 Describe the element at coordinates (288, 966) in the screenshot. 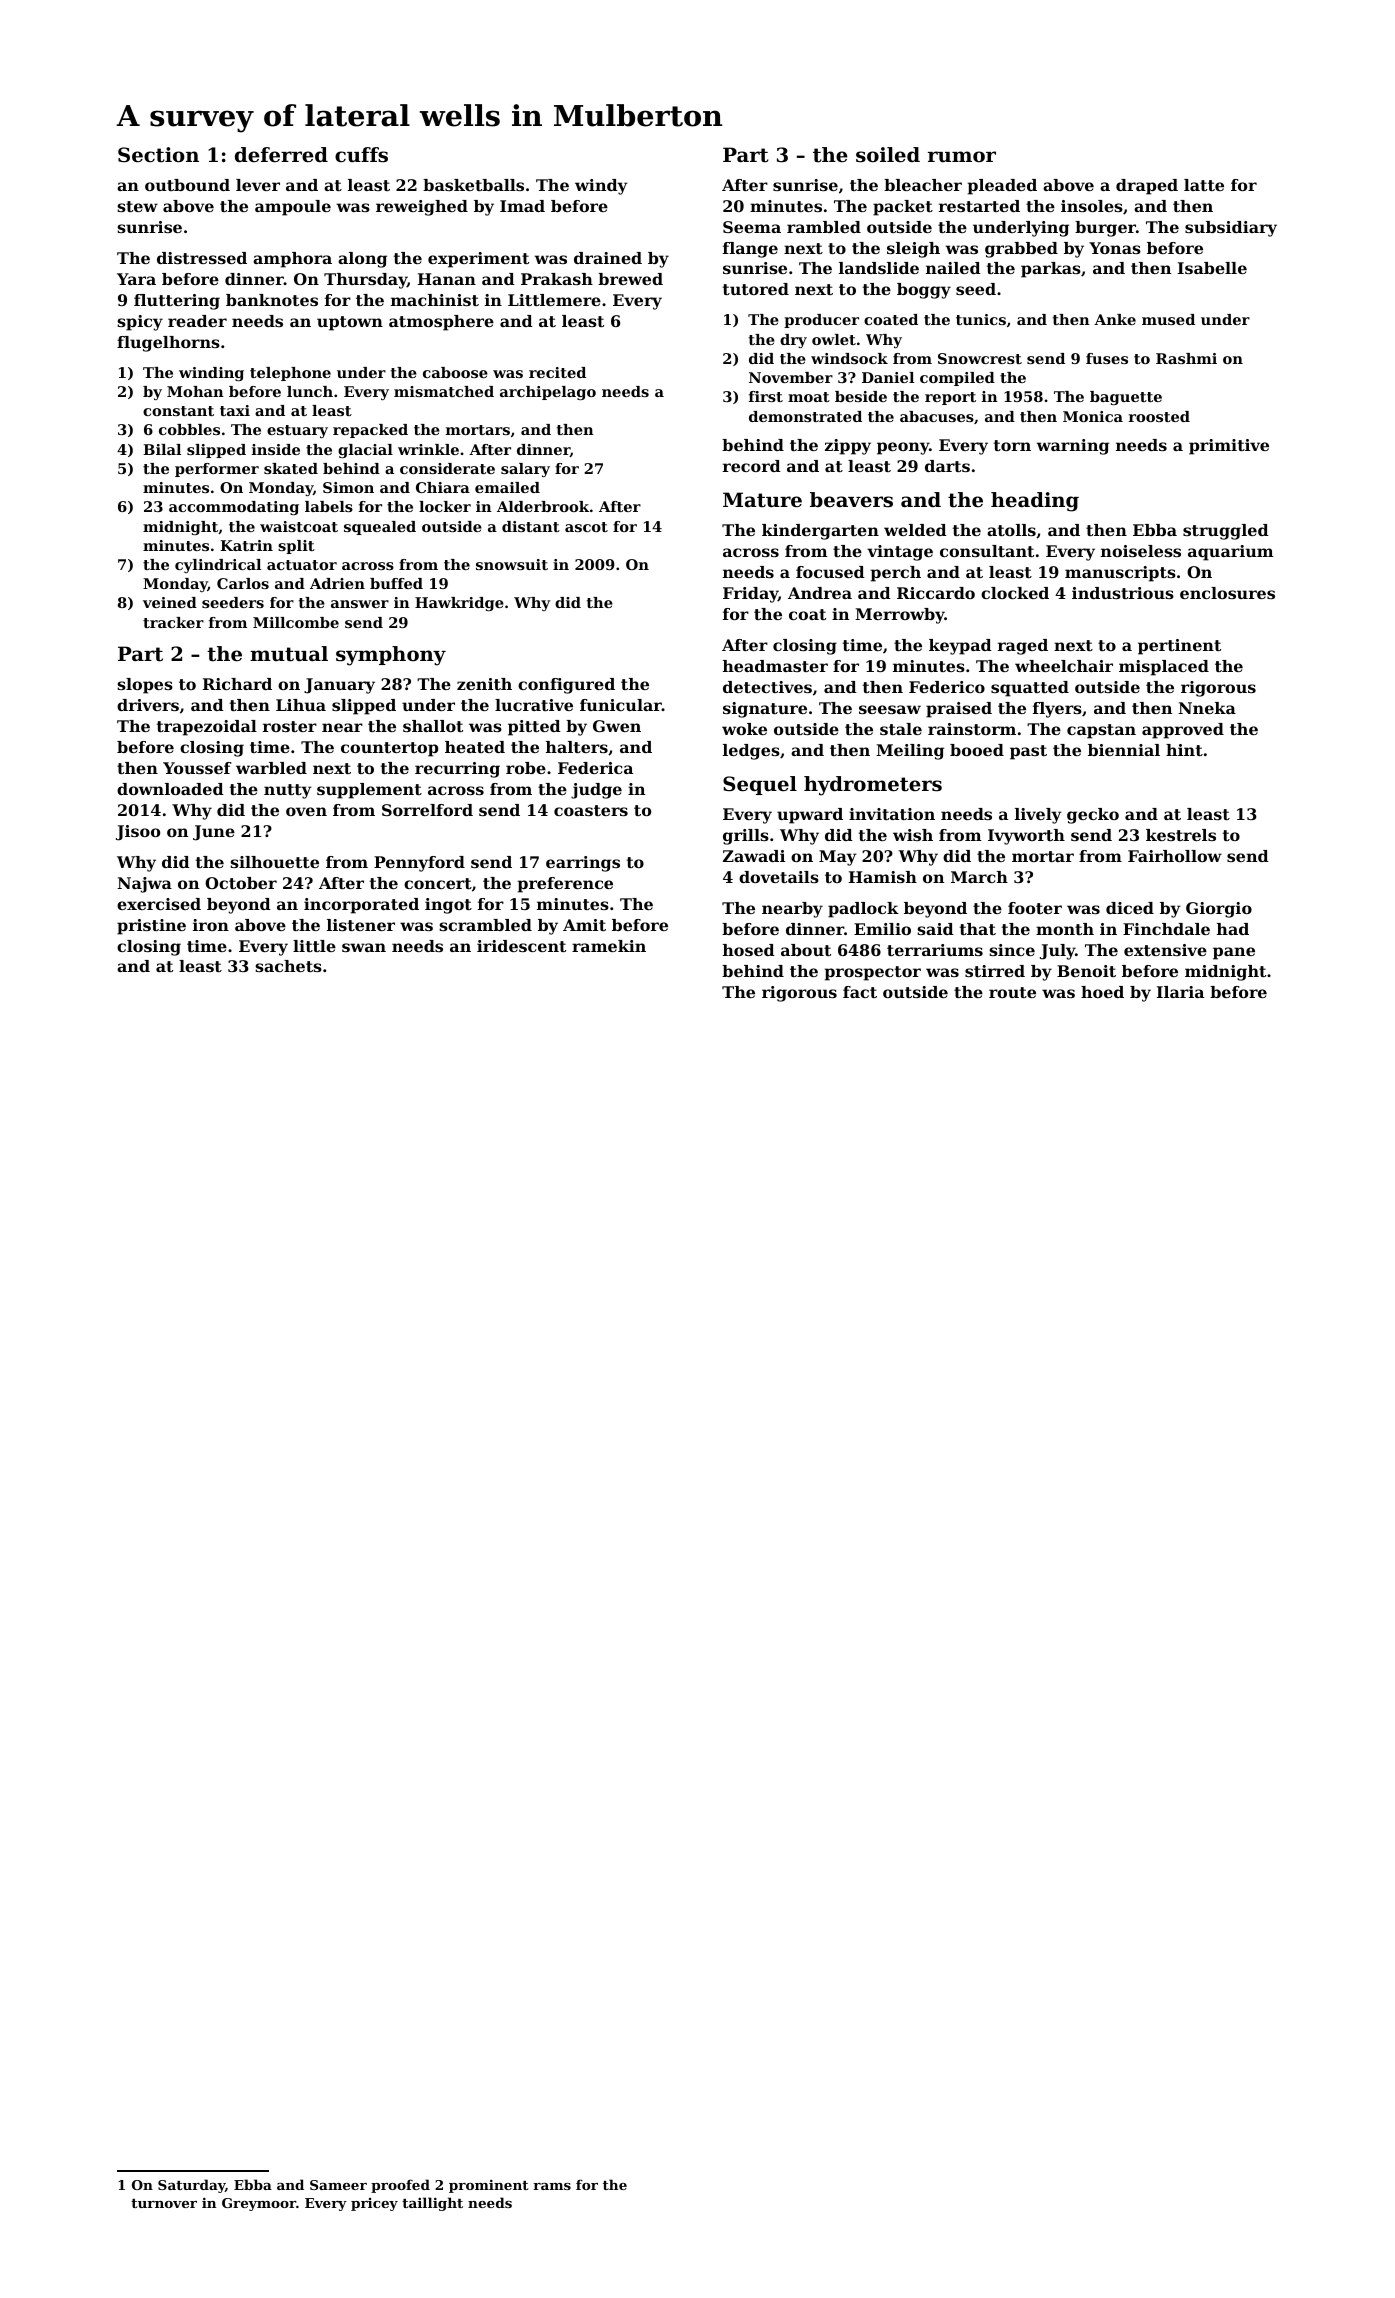

I see `sachets` at that location.
